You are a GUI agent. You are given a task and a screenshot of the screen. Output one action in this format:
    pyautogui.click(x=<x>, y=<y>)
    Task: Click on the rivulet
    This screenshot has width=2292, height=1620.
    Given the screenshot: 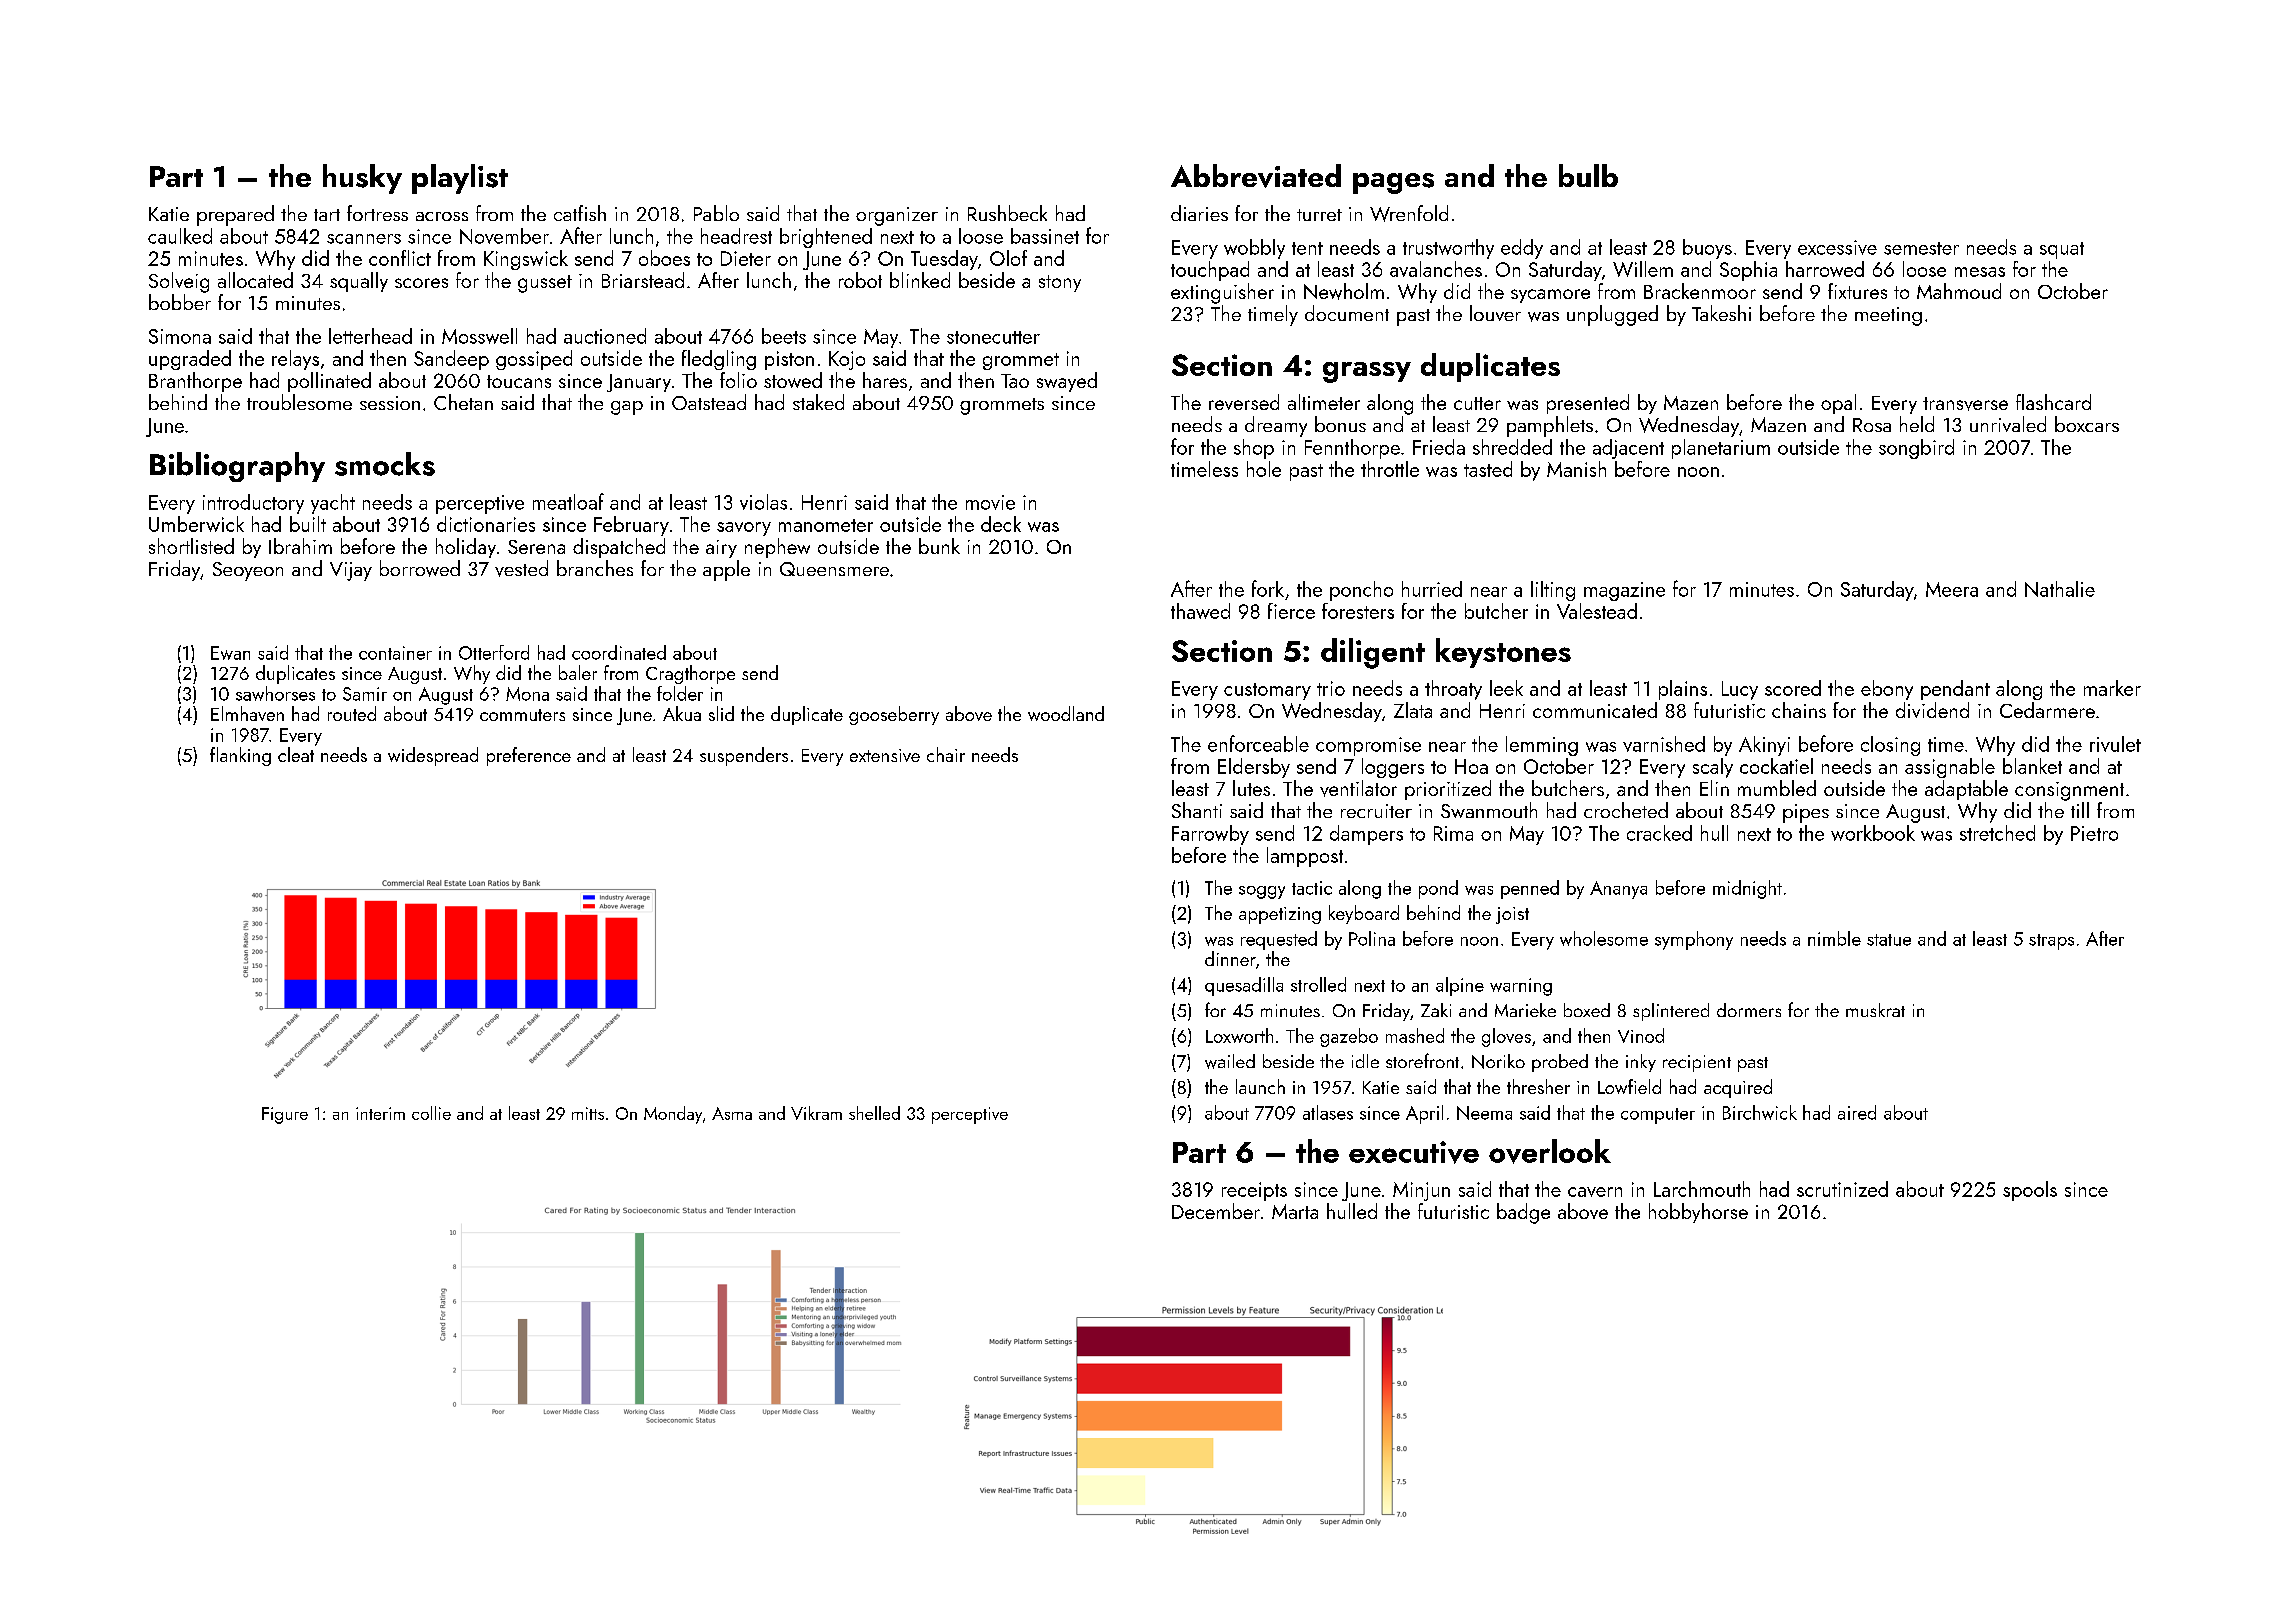 What is the action you would take?
    pyautogui.click(x=2115, y=744)
